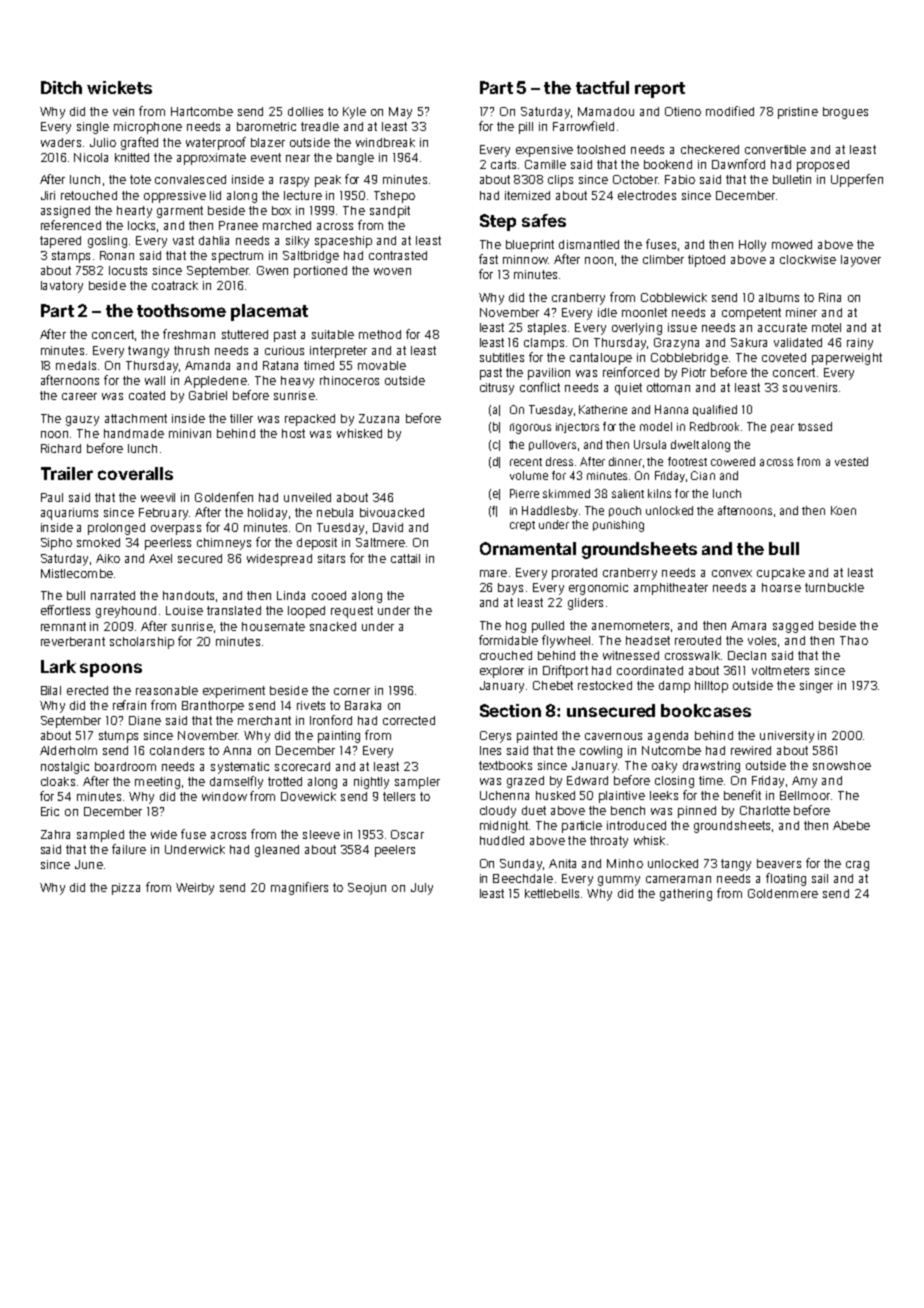 The image size is (924, 1308). I want to click on gleaned, so click(277, 851).
